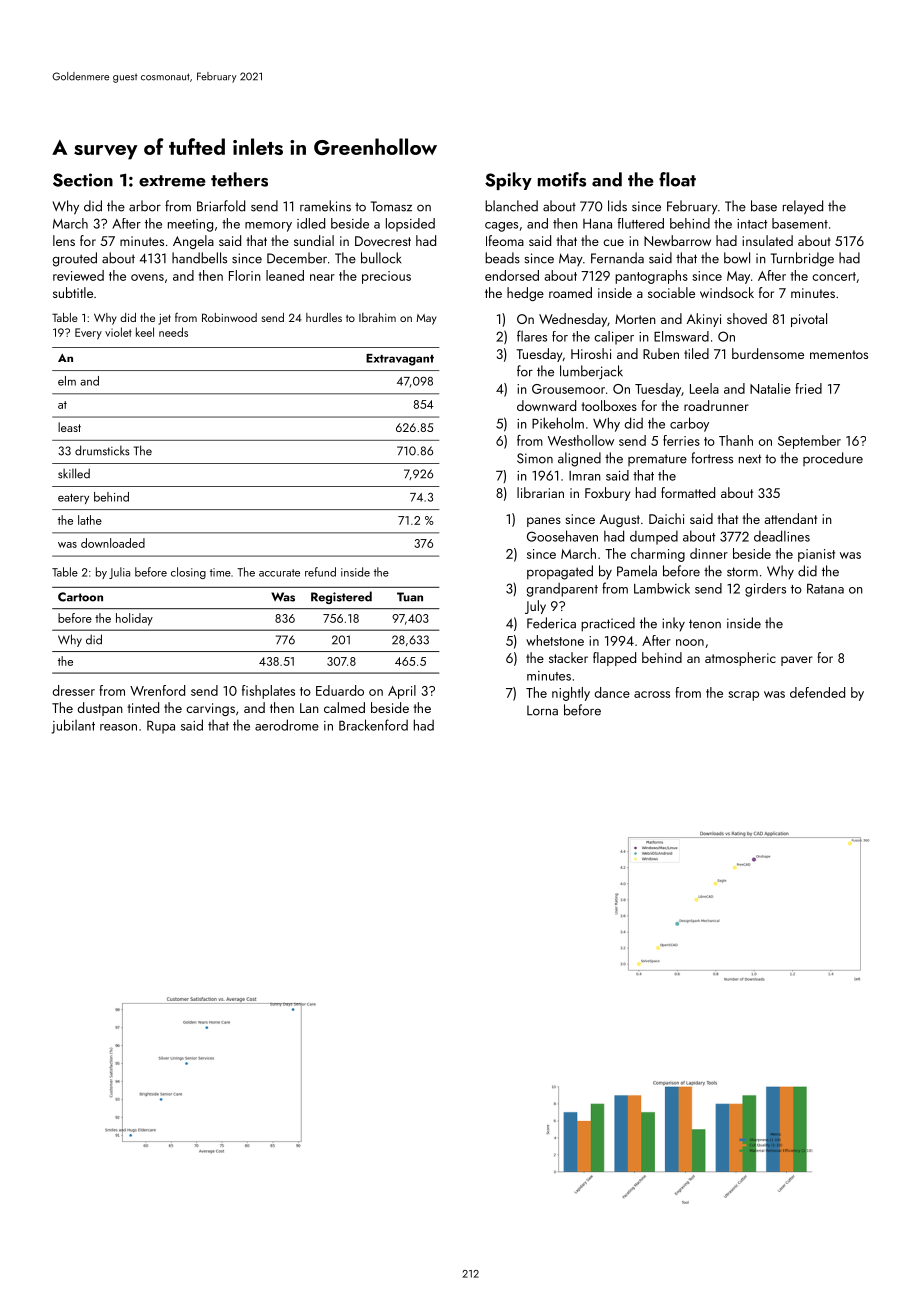 This document has height=1314, width=924. I want to click on Rupa, so click(161, 727).
